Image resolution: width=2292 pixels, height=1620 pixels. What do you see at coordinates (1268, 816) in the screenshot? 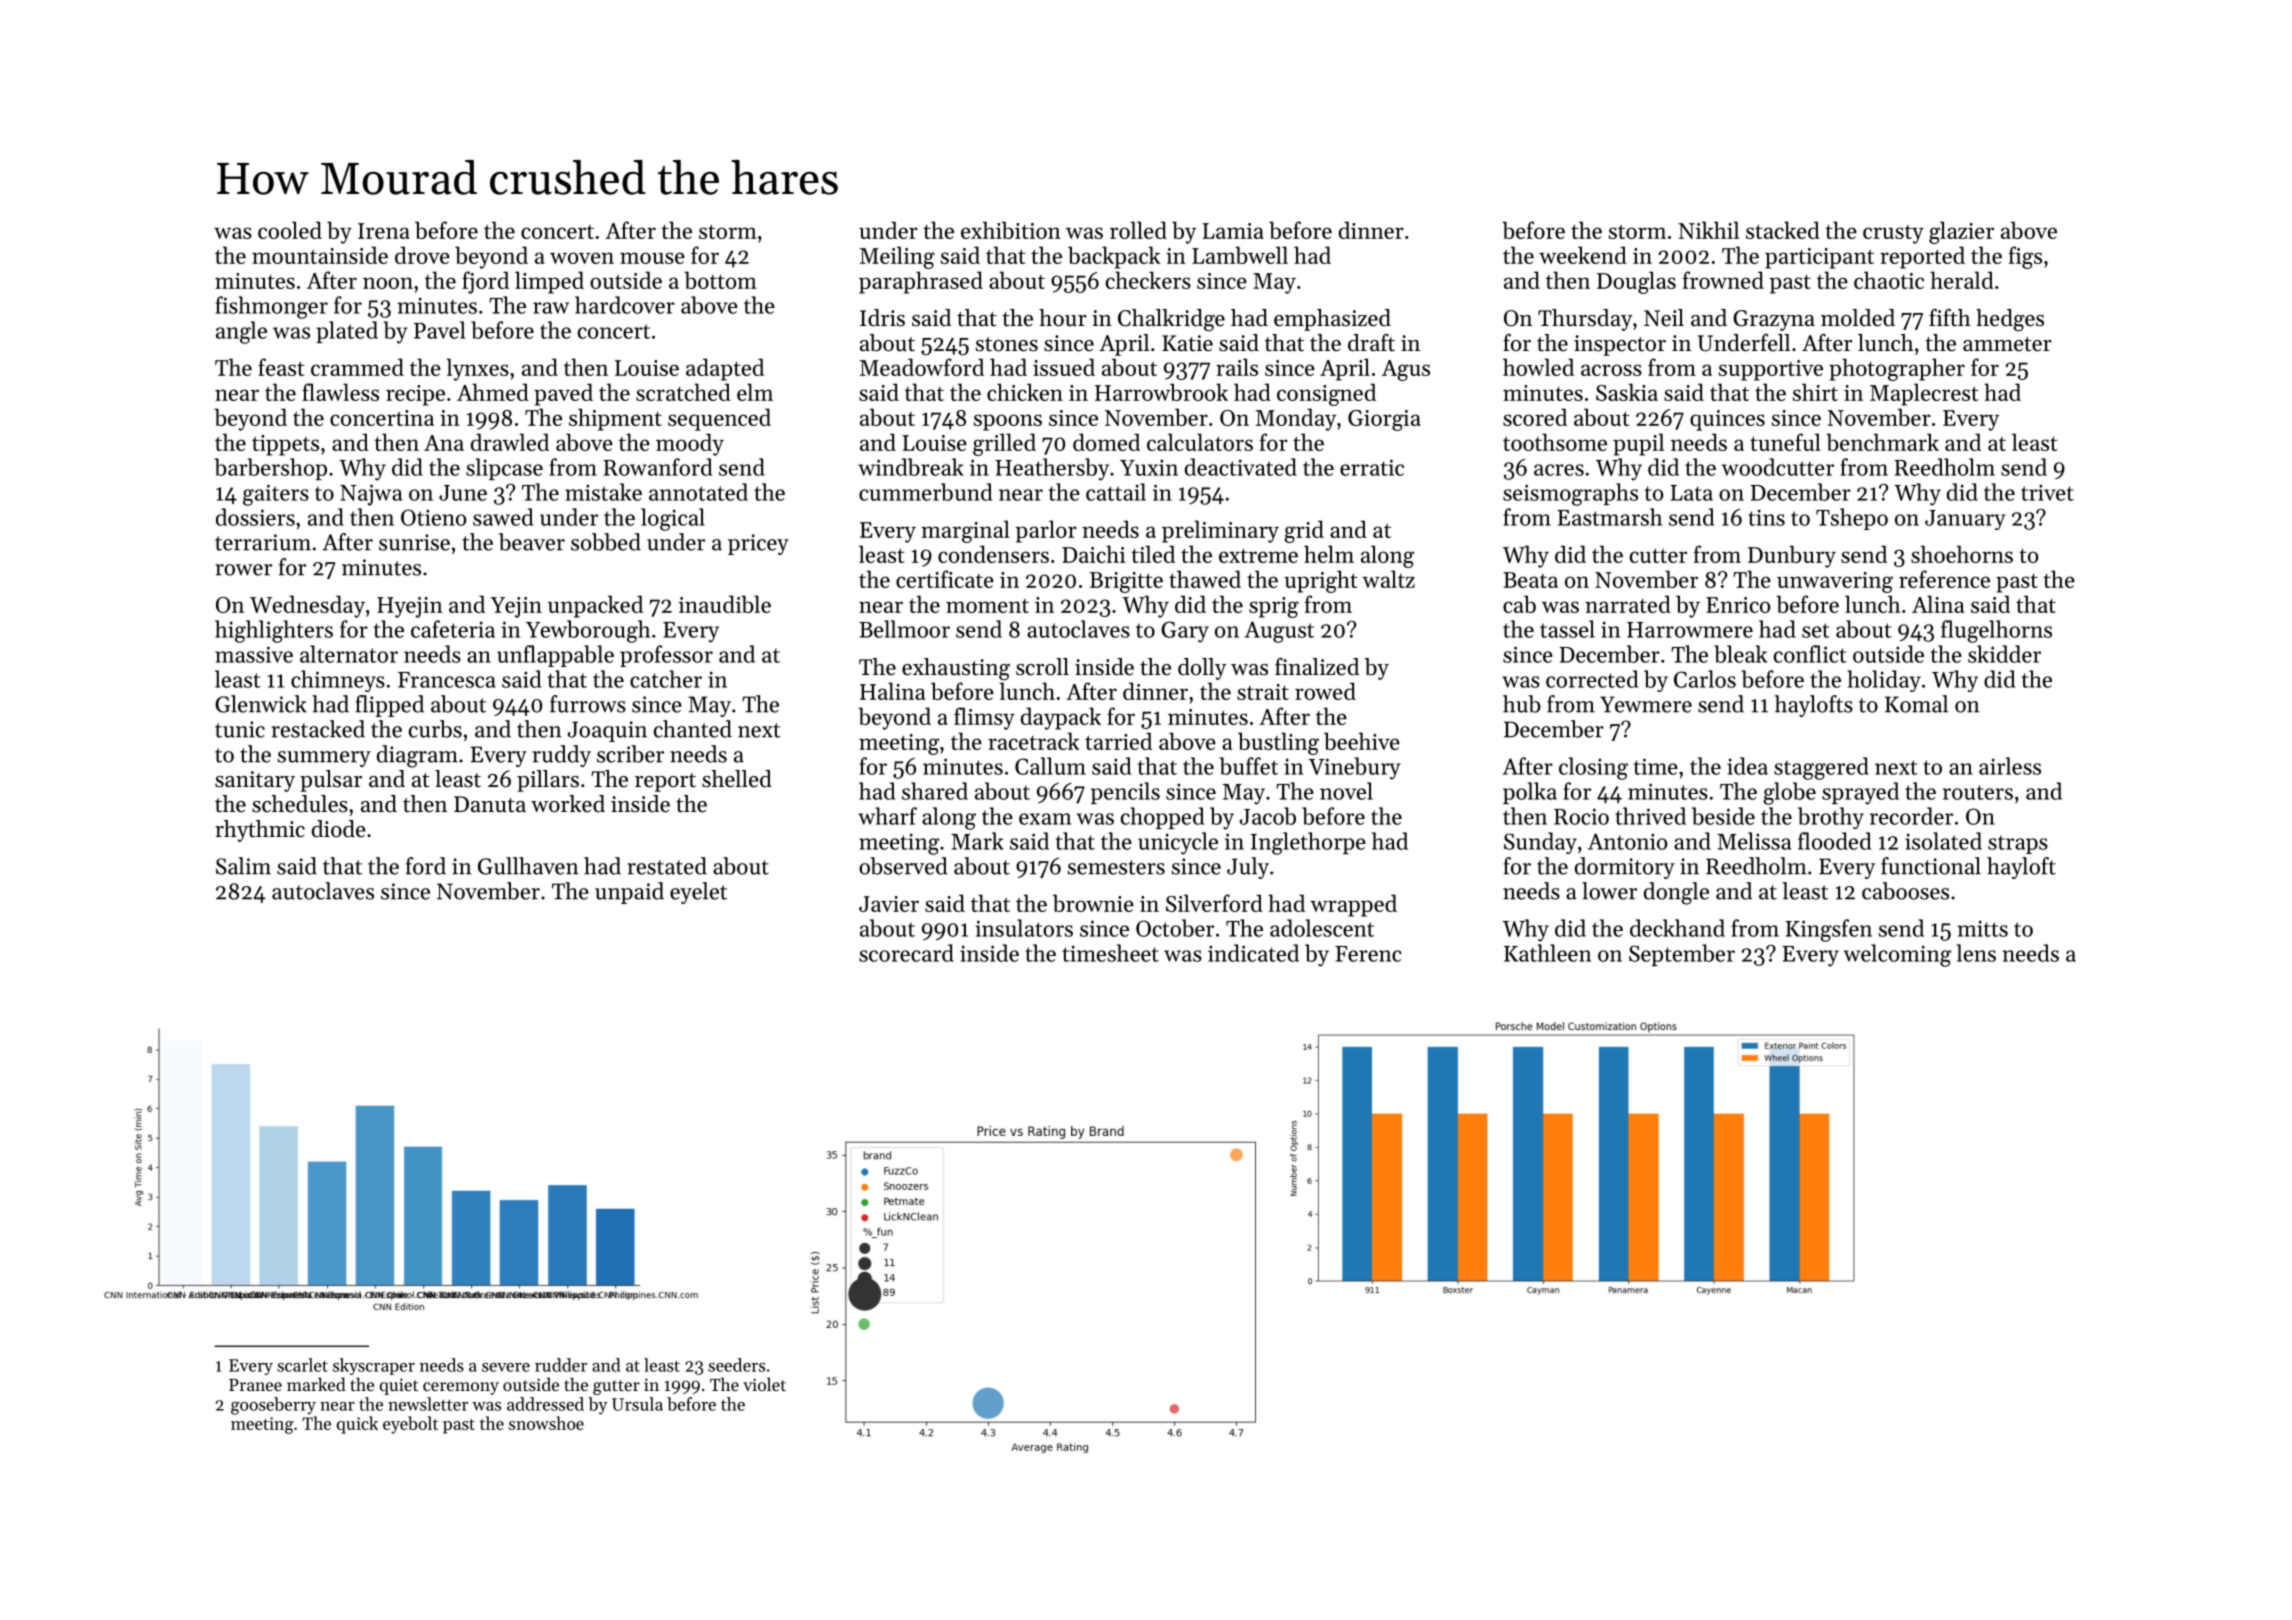
I see `Jacob` at bounding box center [1268, 816].
